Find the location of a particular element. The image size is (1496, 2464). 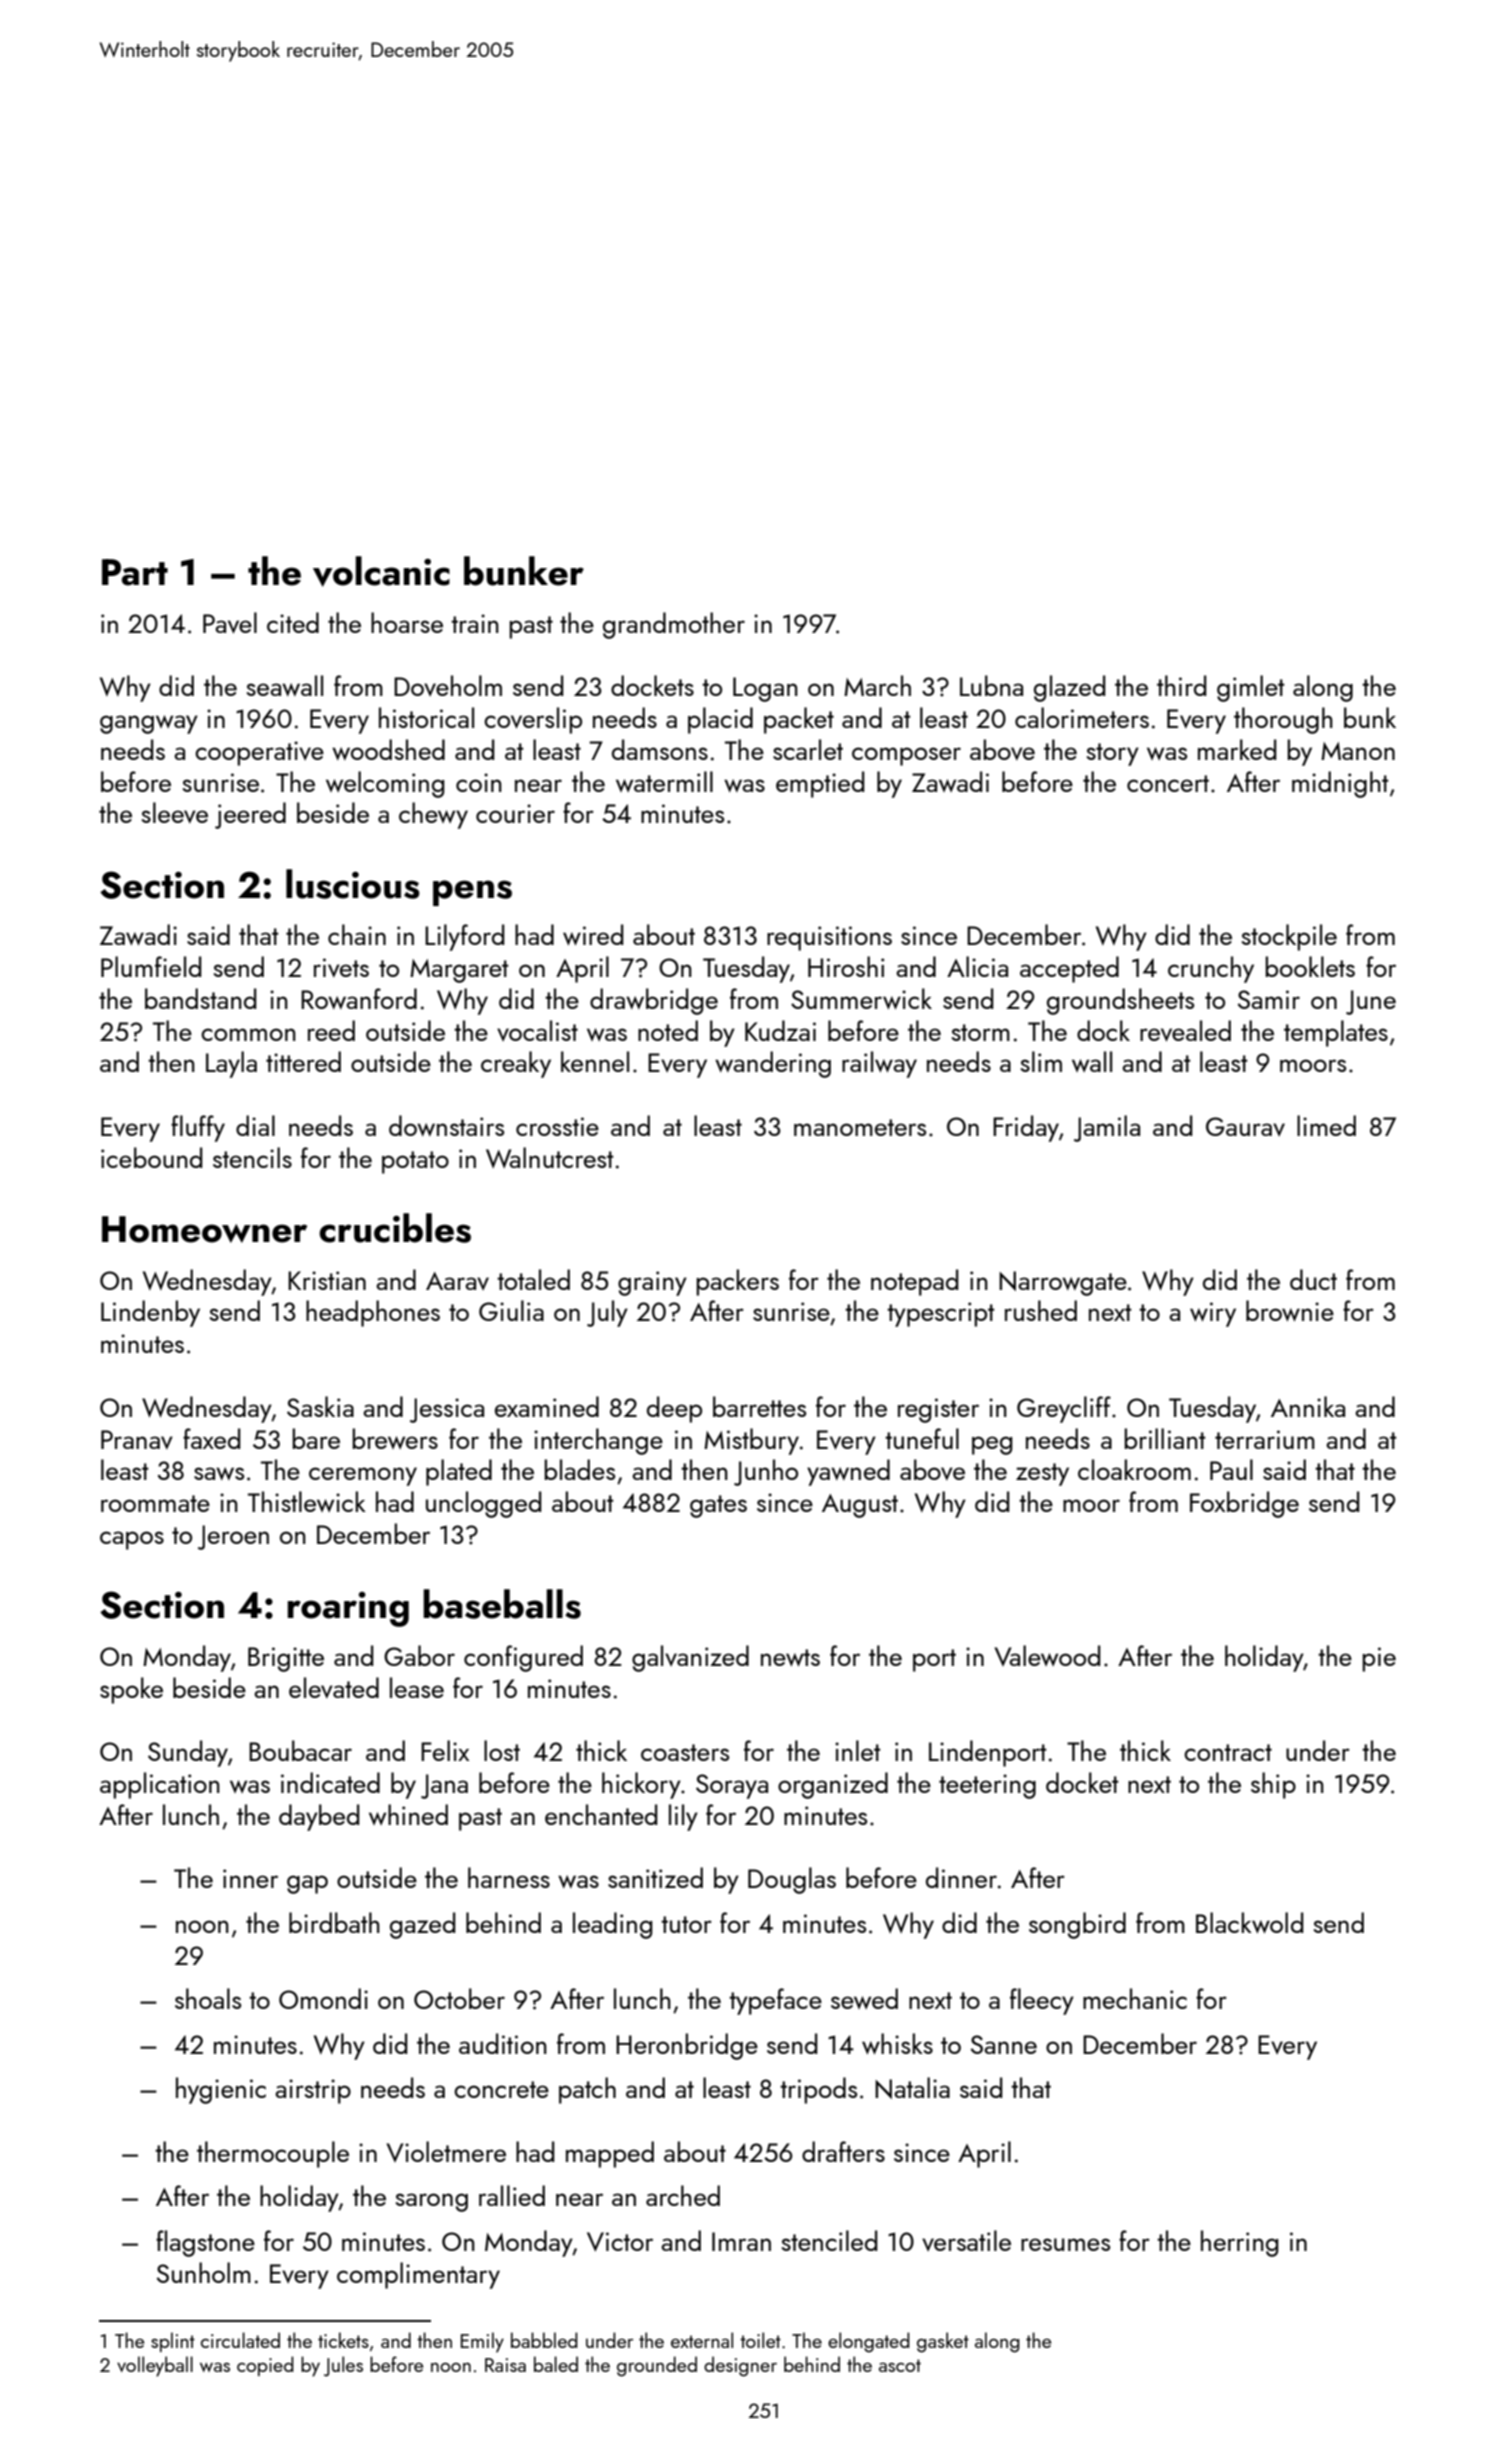

Manon is located at coordinates (1358, 751).
